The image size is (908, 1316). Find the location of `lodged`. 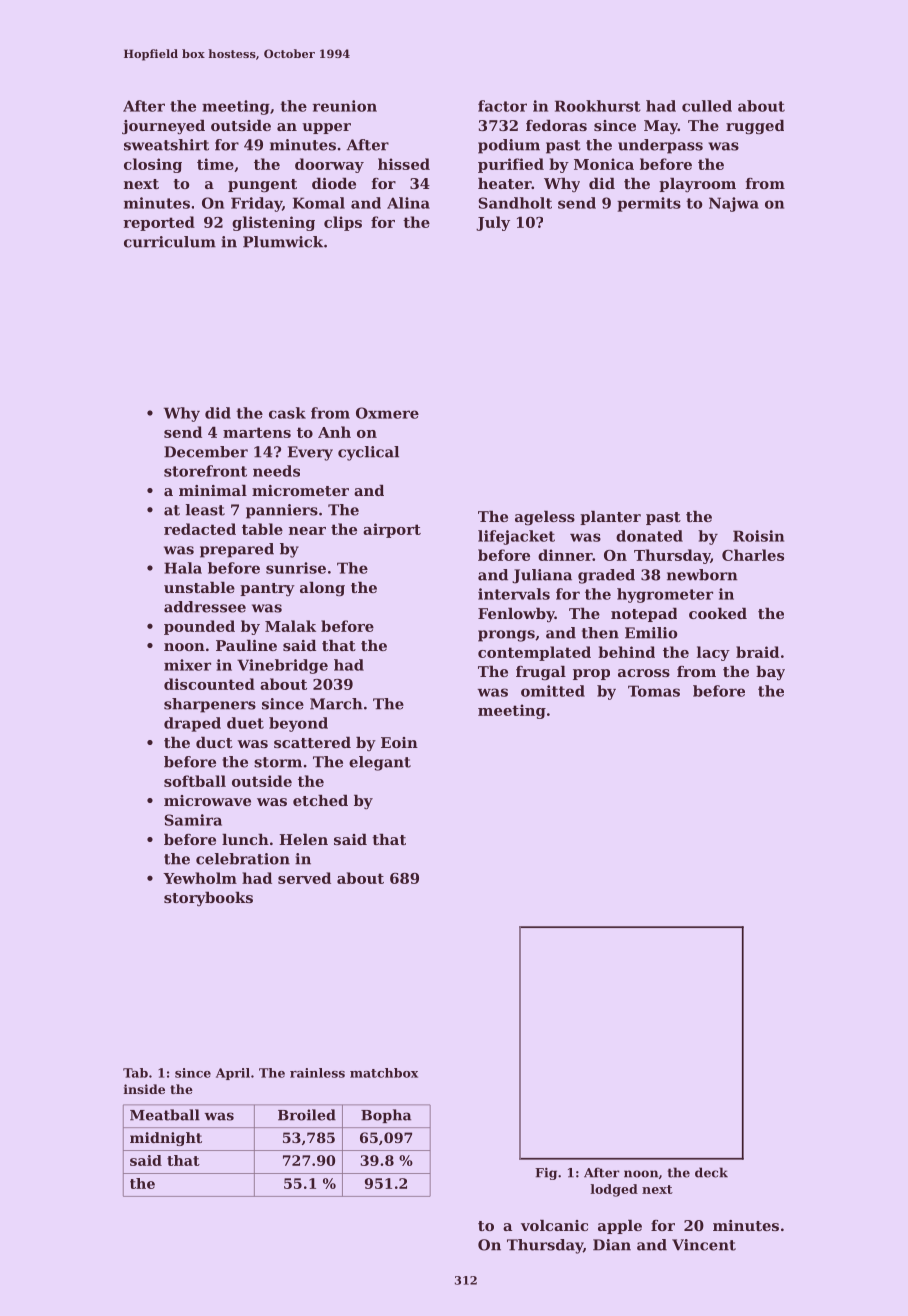

lodged is located at coordinates (614, 1190).
